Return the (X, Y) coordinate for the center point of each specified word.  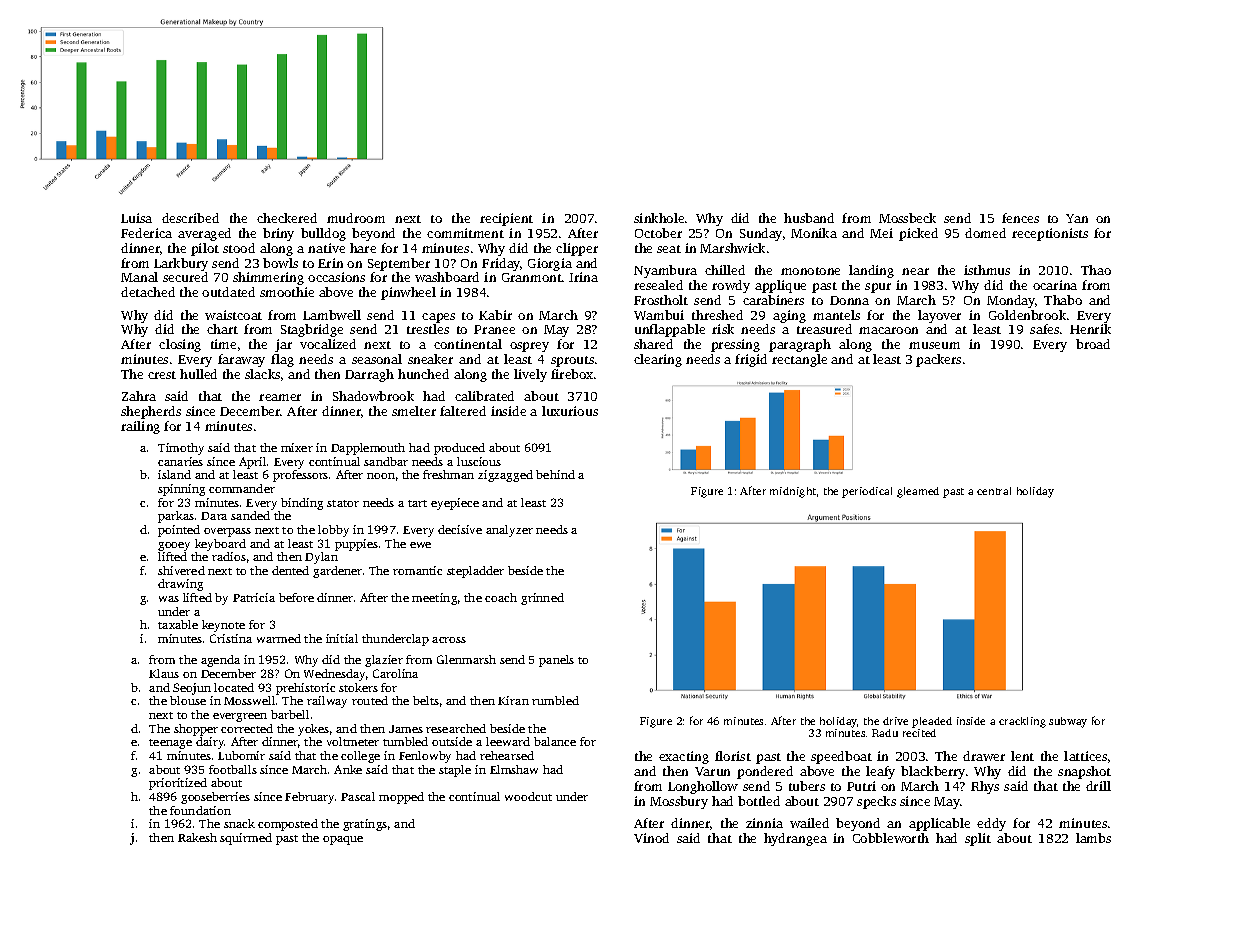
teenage (170, 744)
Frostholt (661, 300)
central (994, 491)
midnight (793, 492)
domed (985, 233)
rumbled (555, 700)
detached (148, 292)
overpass (227, 532)
